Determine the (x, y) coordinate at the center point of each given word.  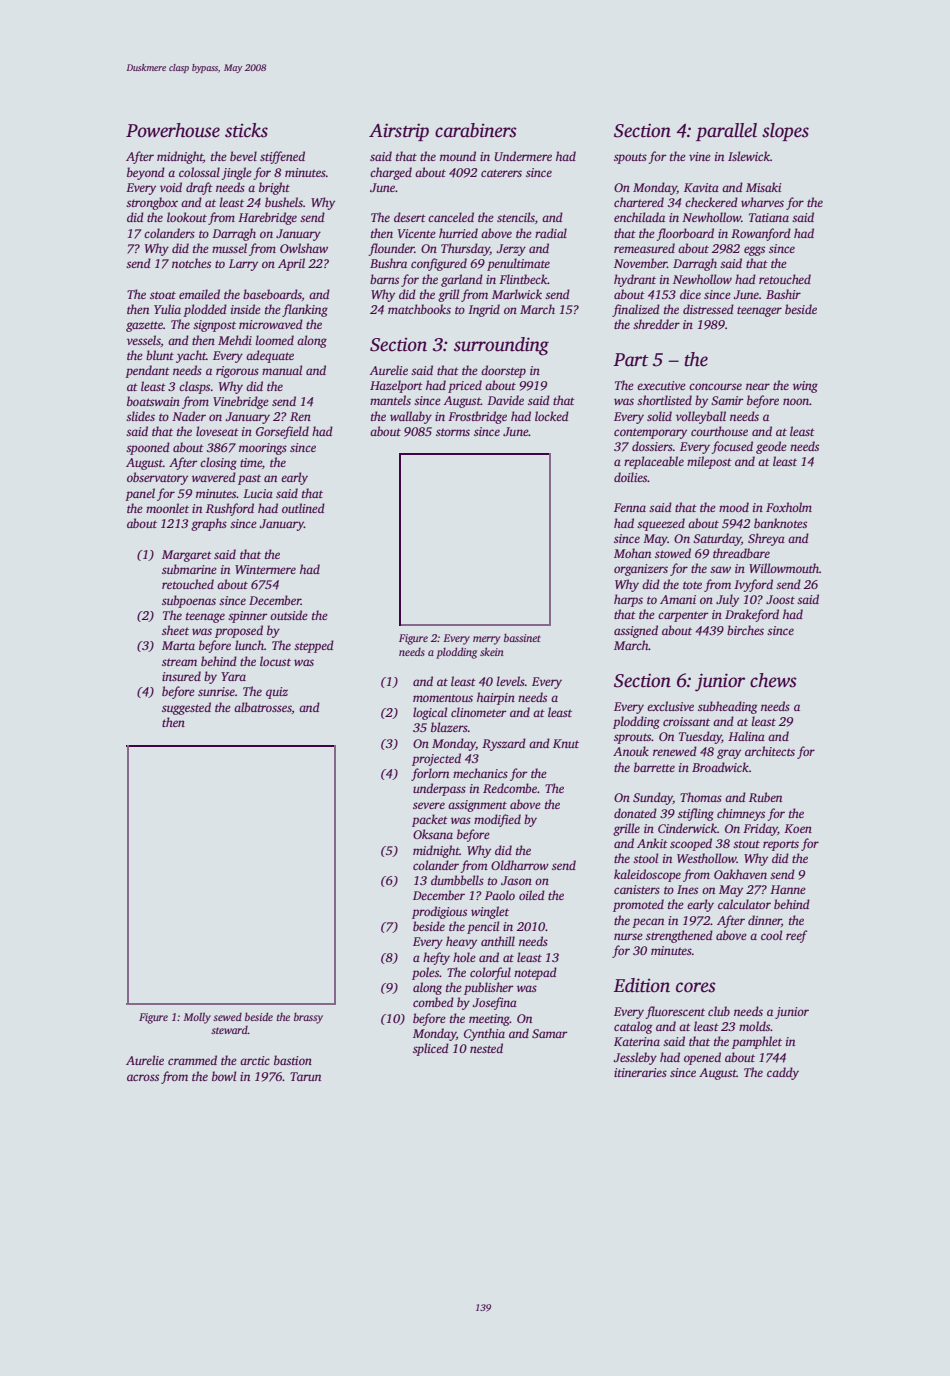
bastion (293, 1060)
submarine (189, 569)
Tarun (305, 1076)
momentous (443, 698)
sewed (227, 1017)
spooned (148, 448)
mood (734, 507)
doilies (631, 477)
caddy (783, 1073)
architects (770, 751)
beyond (146, 173)
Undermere (523, 156)
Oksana (433, 834)
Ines (687, 889)
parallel (726, 132)
